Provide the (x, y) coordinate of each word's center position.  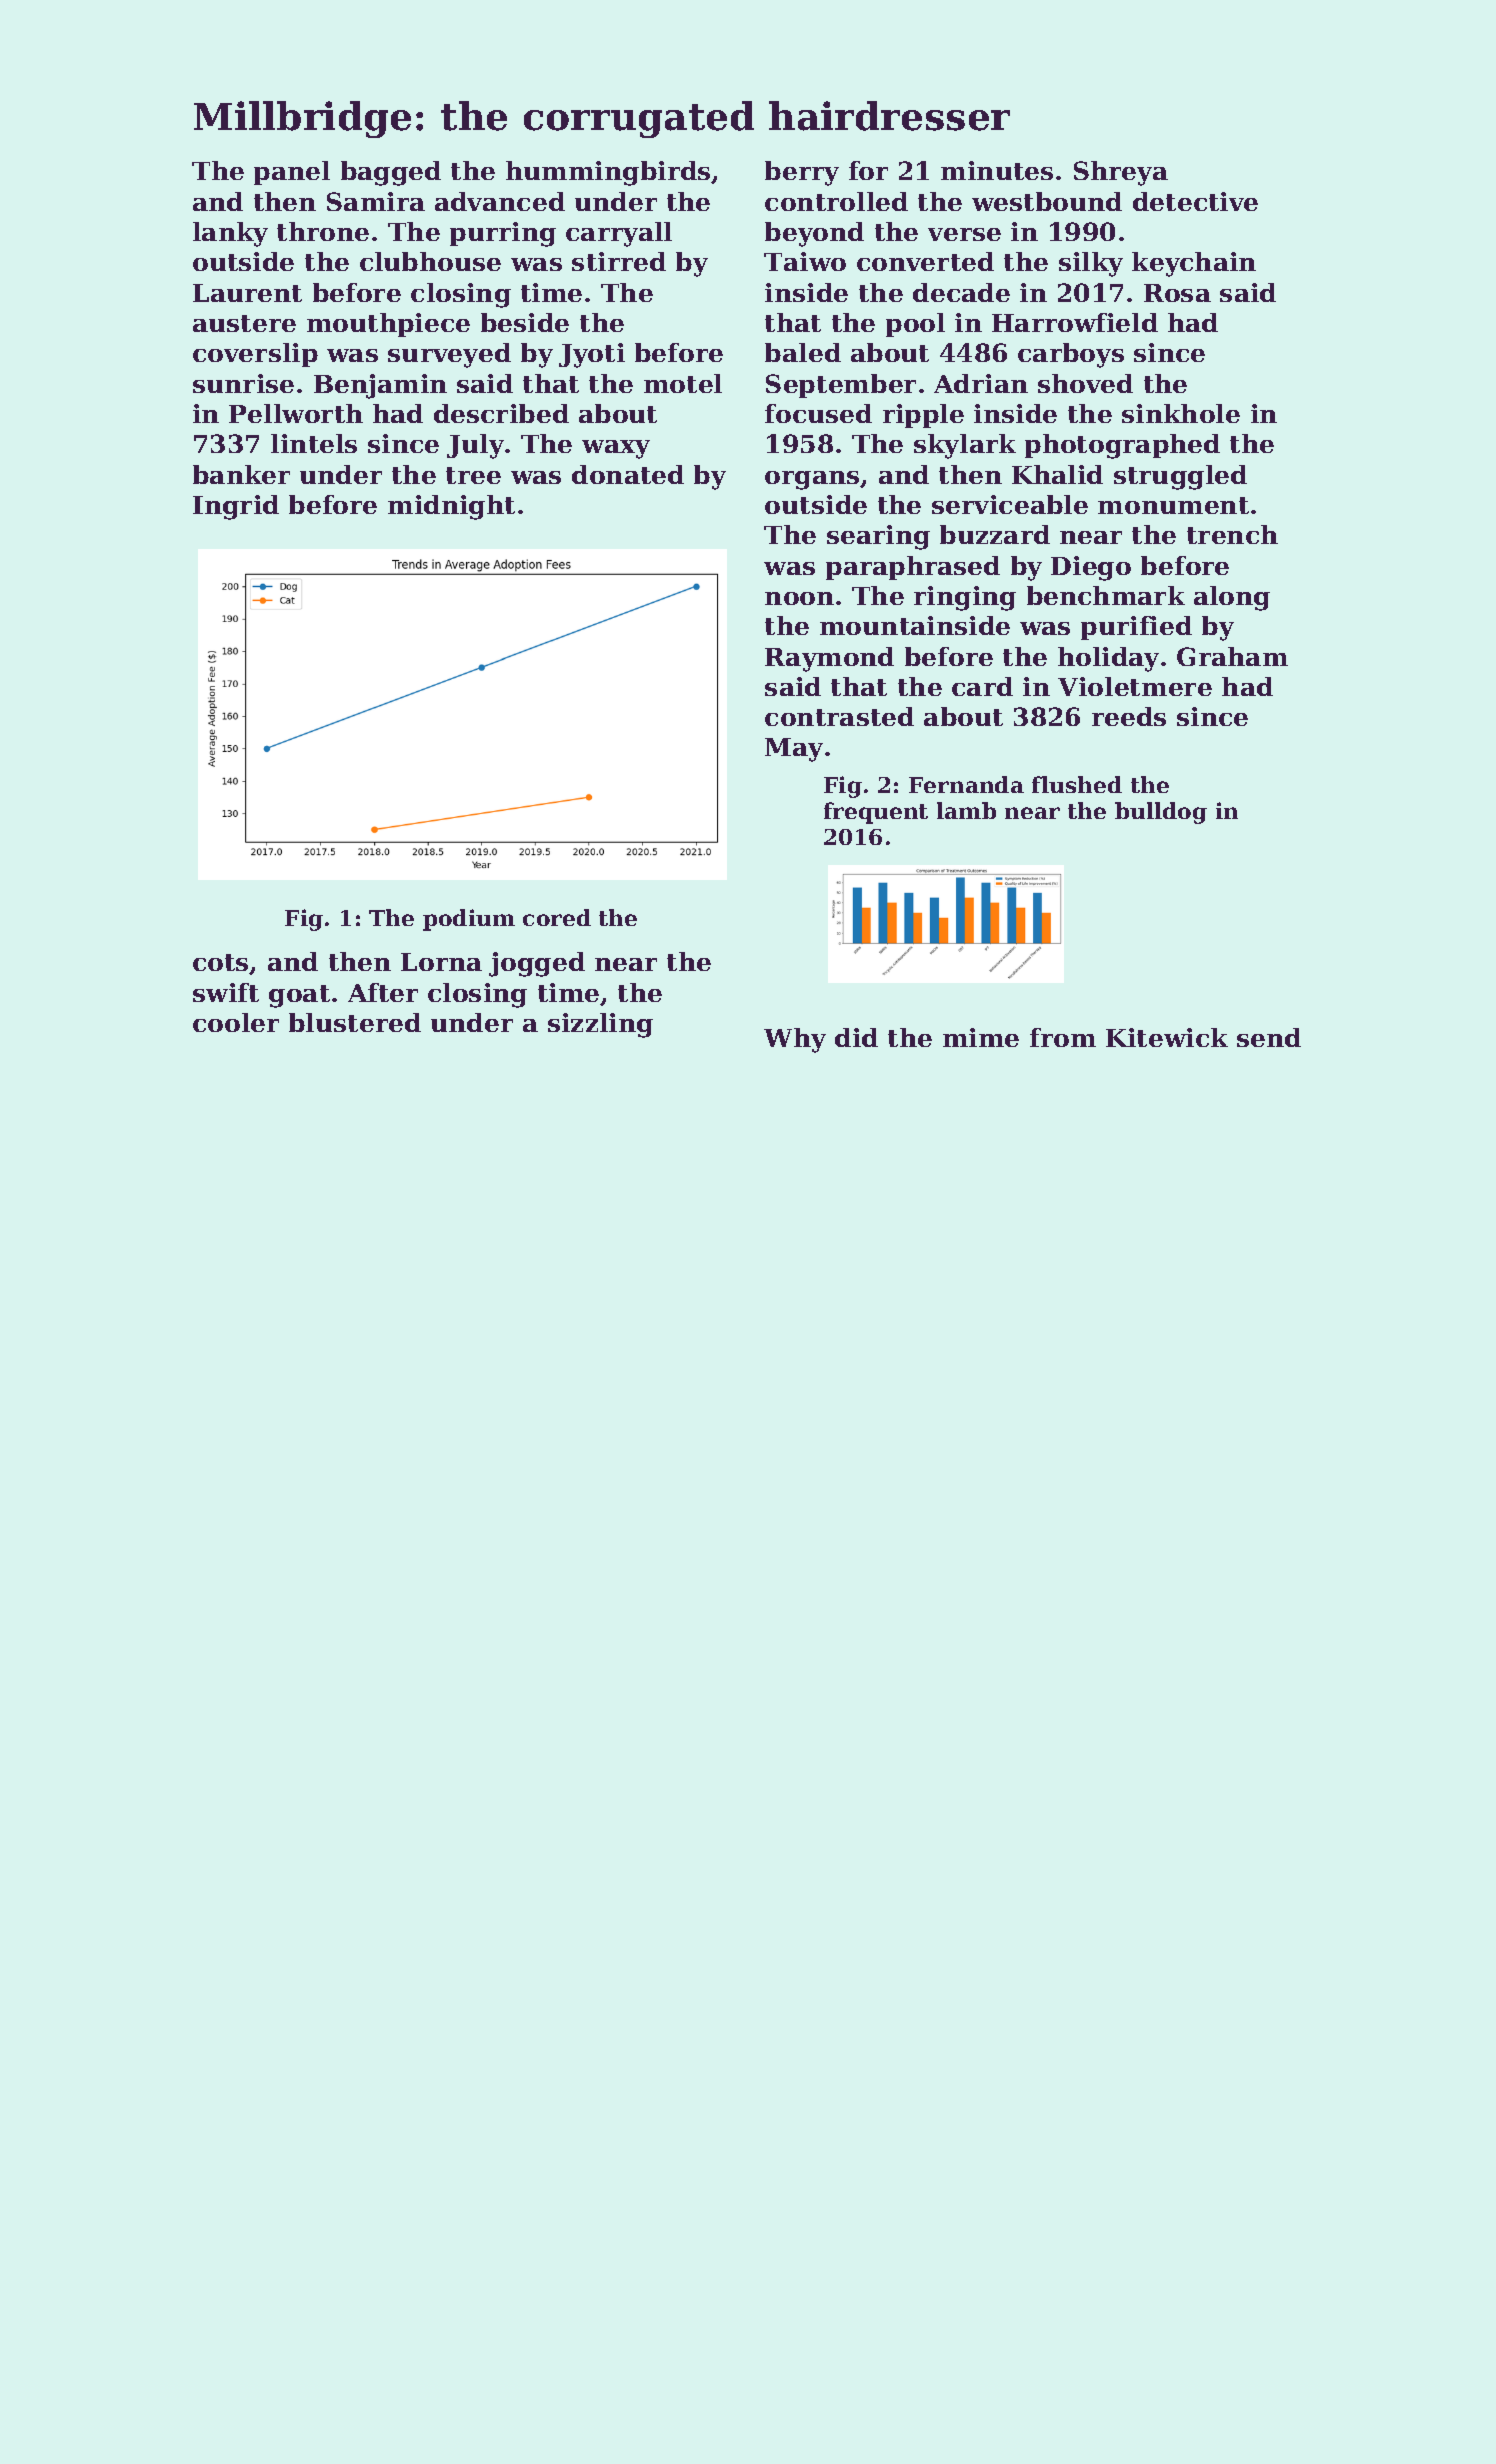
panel (292, 173)
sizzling (600, 1025)
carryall (619, 234)
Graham (1232, 656)
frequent (876, 813)
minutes (997, 170)
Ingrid (236, 507)
